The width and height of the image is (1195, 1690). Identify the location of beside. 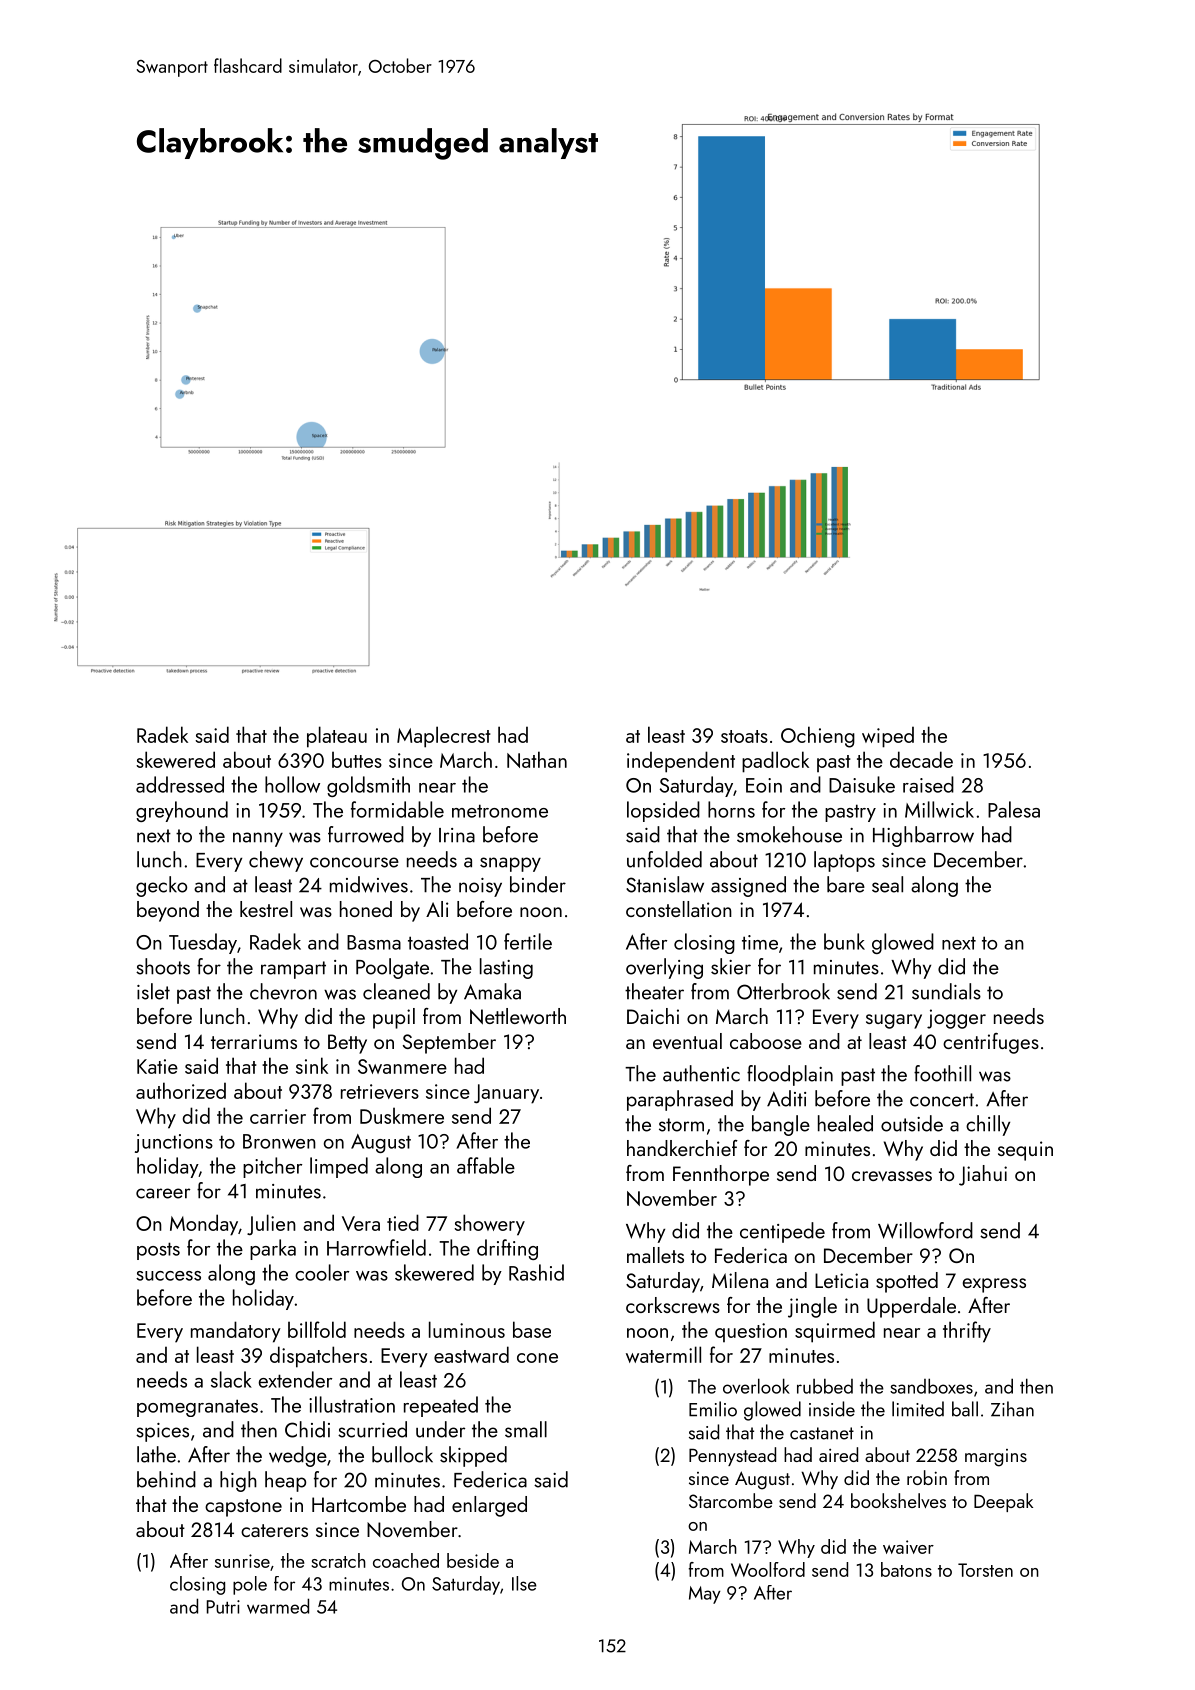
(473, 1560).
